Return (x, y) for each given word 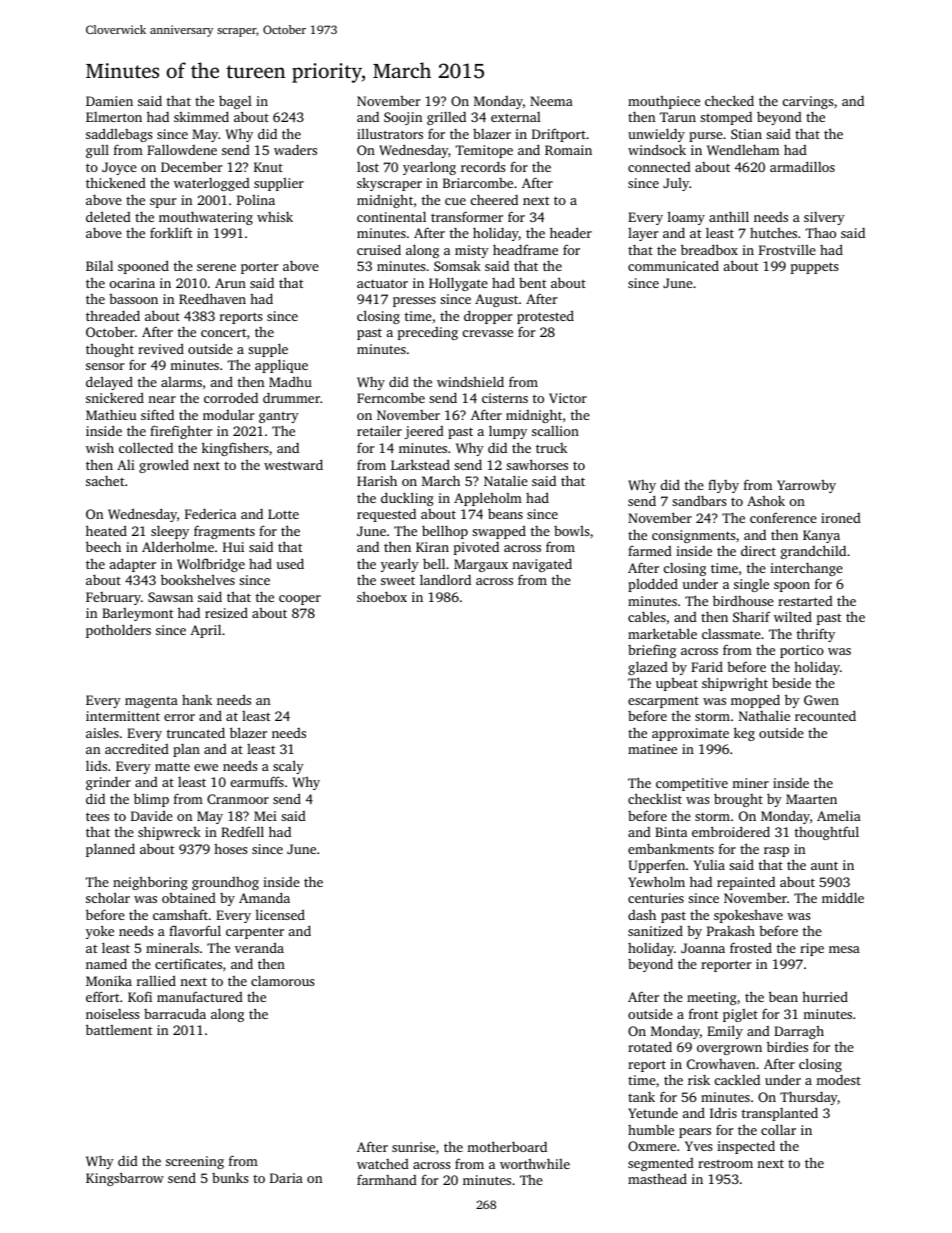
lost (368, 167)
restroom (725, 1163)
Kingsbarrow (125, 1179)
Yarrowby (806, 486)
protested (545, 317)
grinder (108, 783)
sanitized (655, 930)
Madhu (290, 381)
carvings (808, 102)
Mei (265, 816)
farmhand (387, 1180)
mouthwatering (206, 218)
